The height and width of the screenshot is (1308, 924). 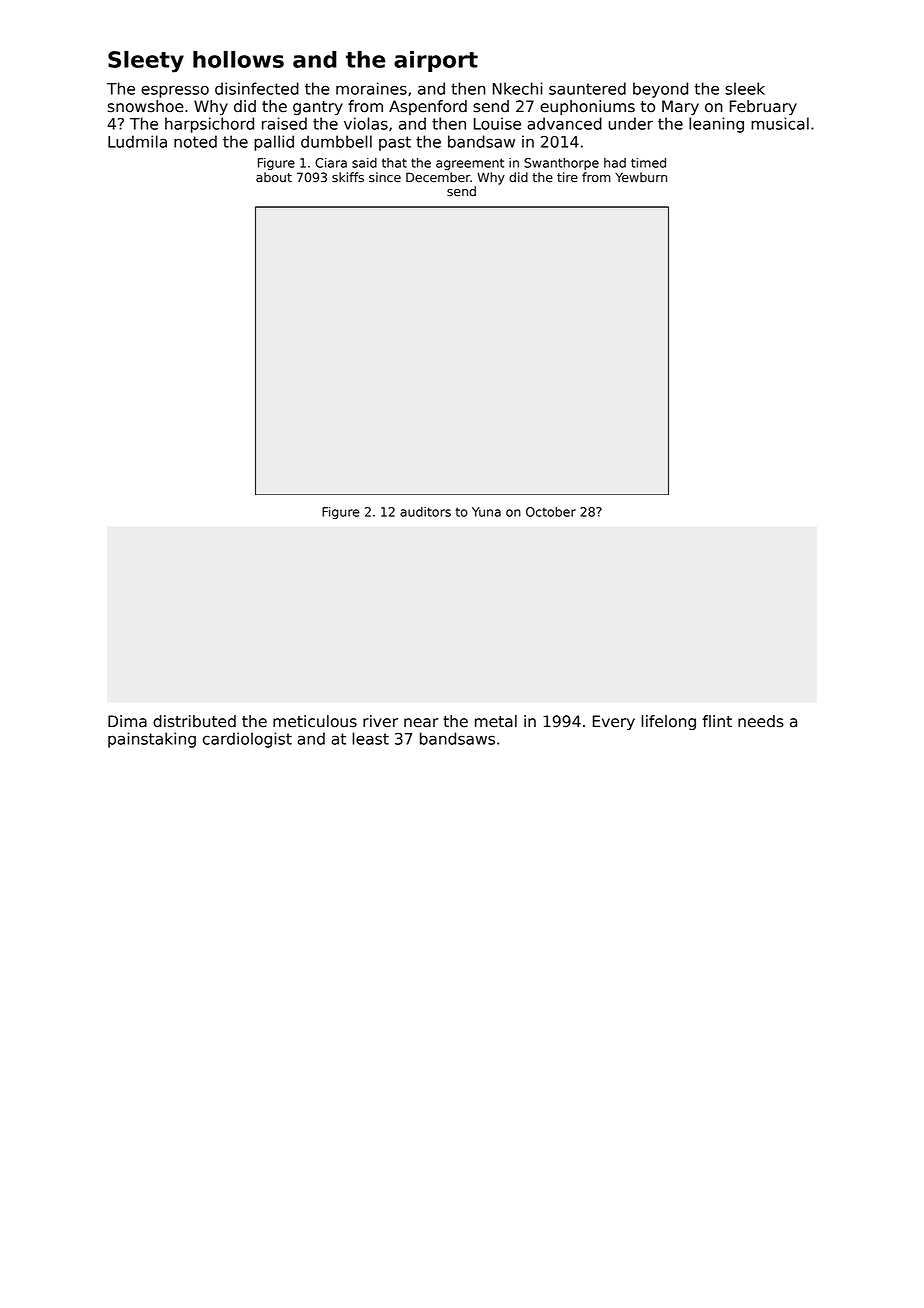 I want to click on auditors, so click(x=425, y=512).
